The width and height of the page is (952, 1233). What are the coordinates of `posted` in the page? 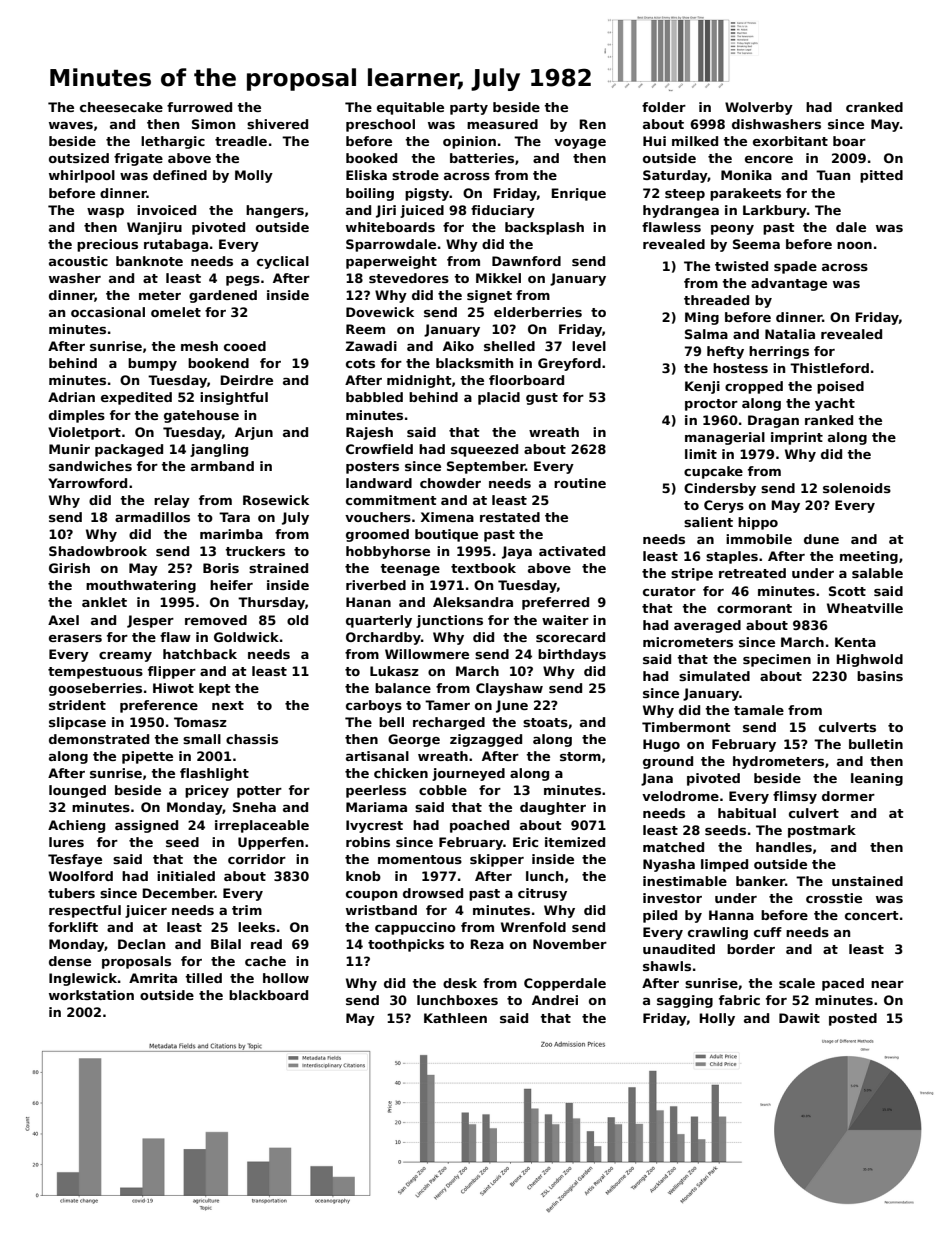 It's located at (853, 1019).
